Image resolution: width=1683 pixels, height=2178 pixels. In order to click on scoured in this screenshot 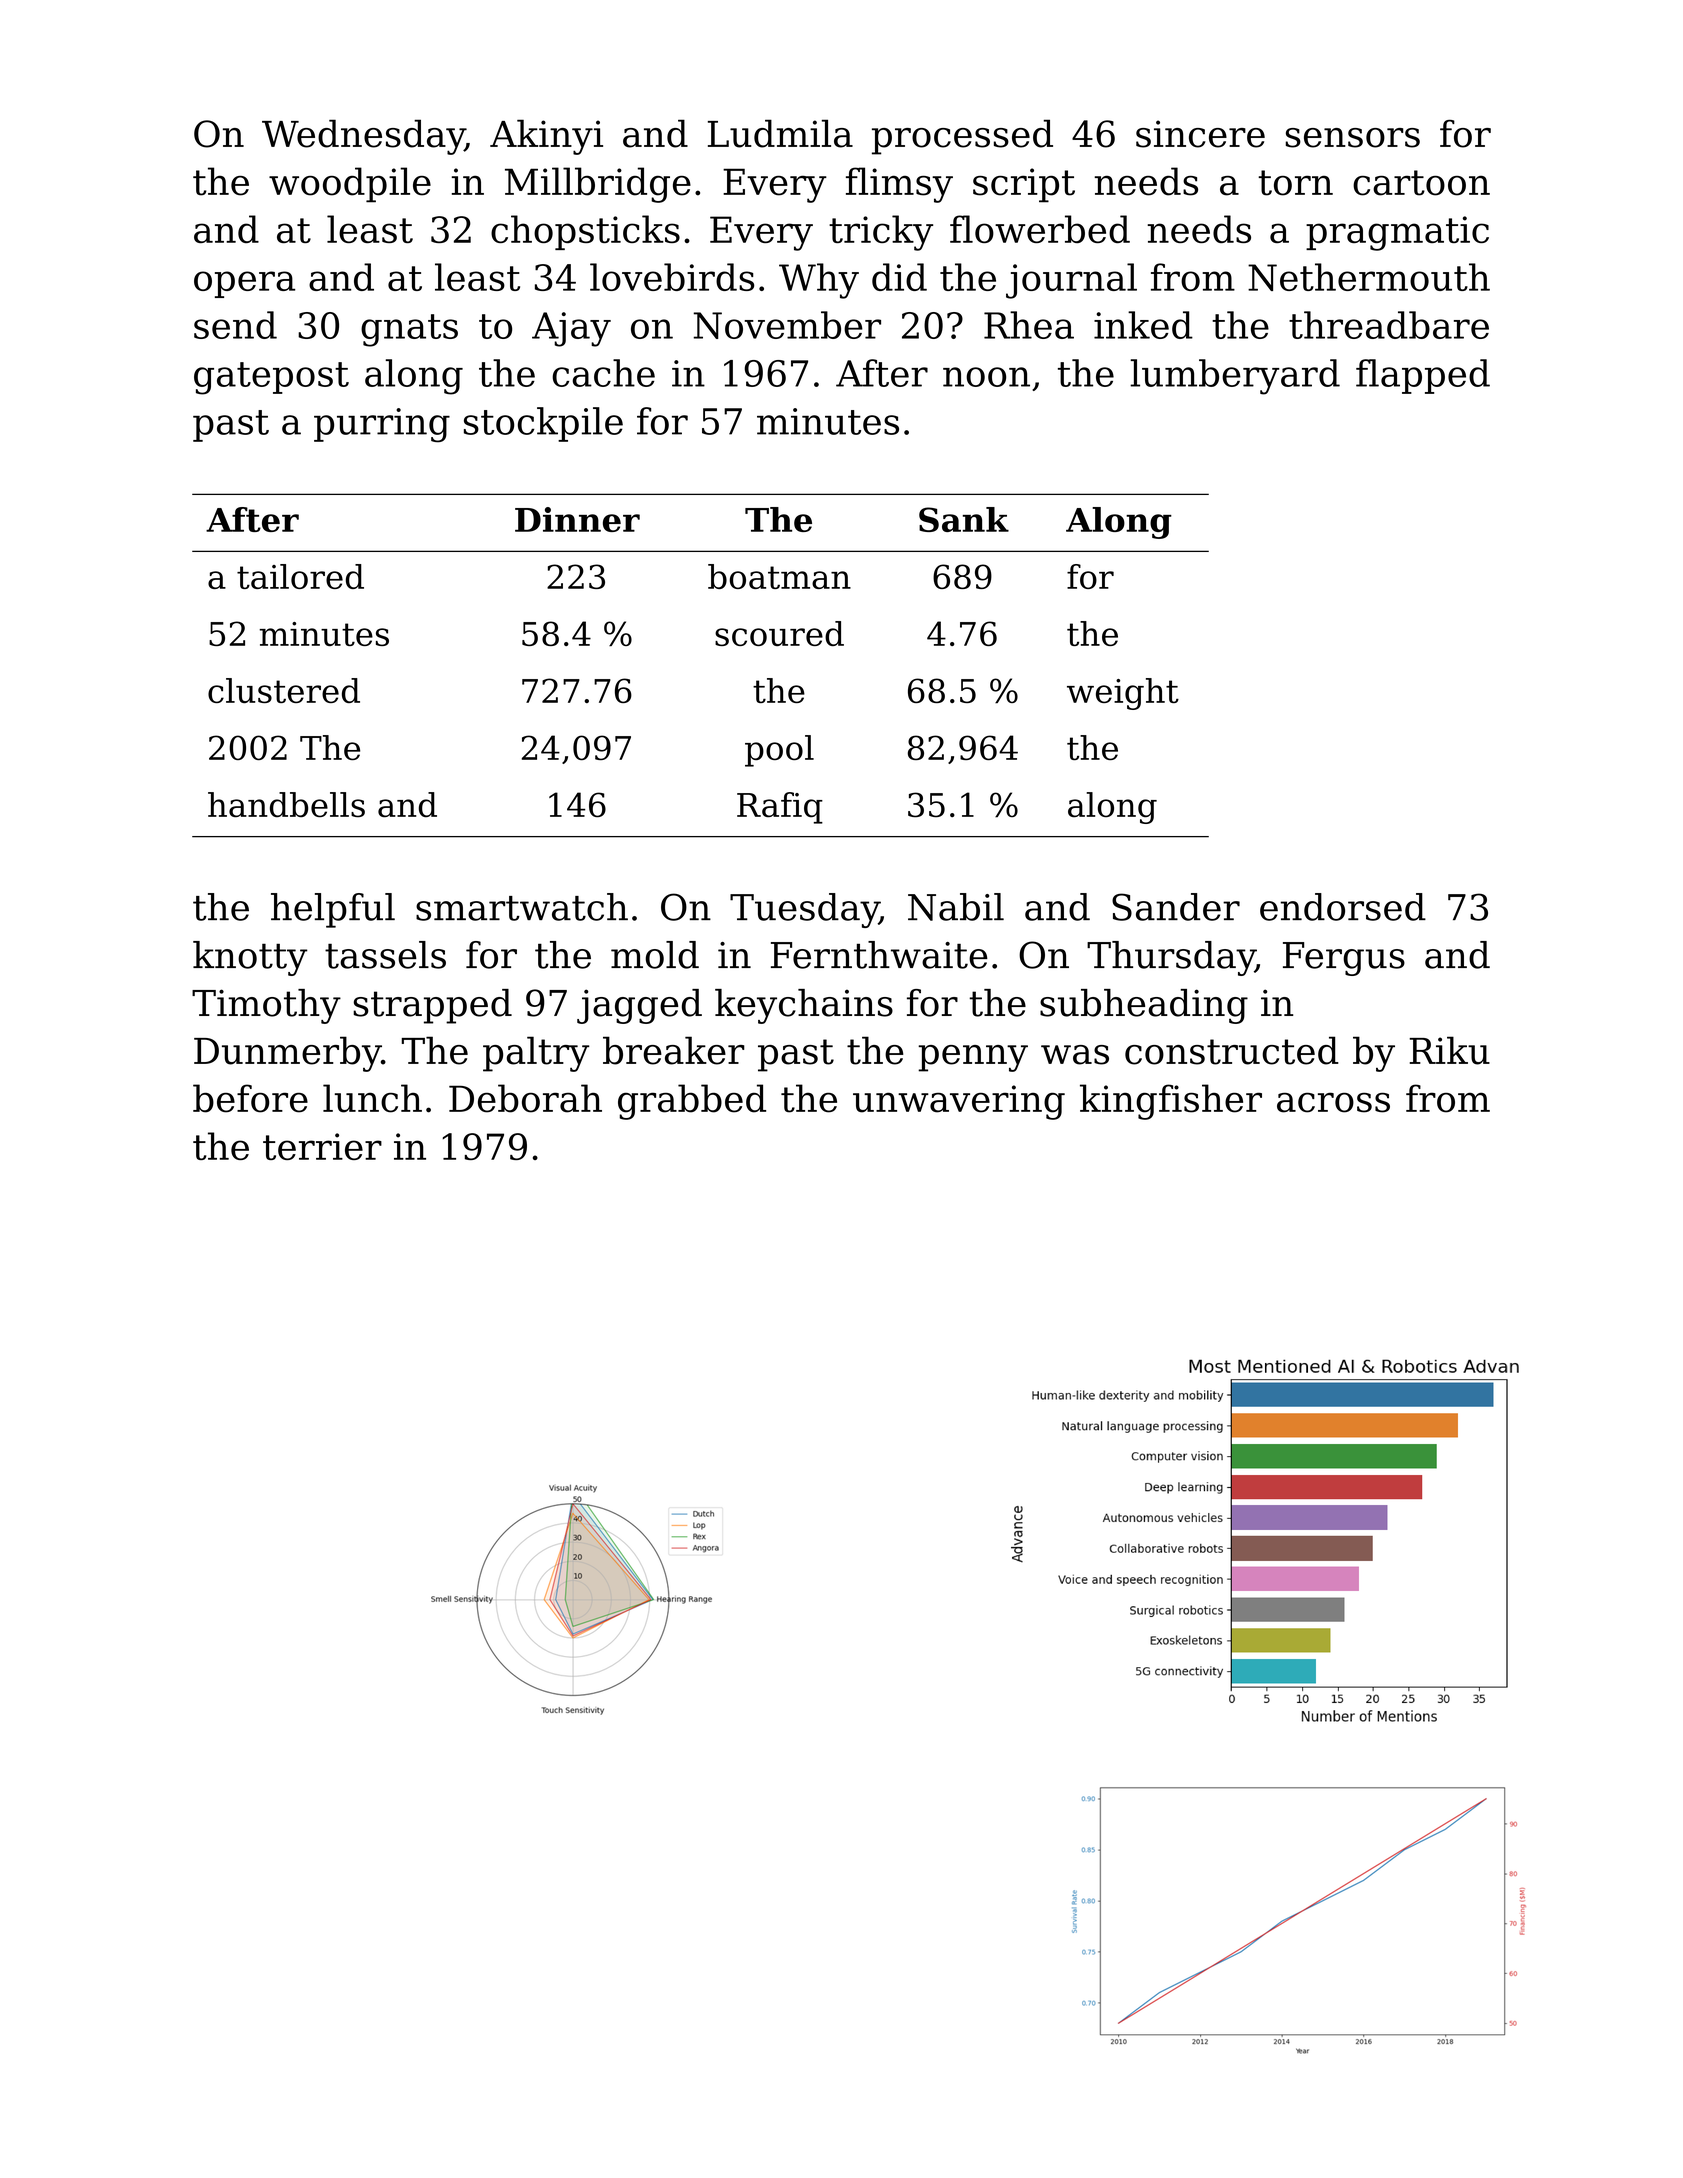, I will do `click(779, 633)`.
